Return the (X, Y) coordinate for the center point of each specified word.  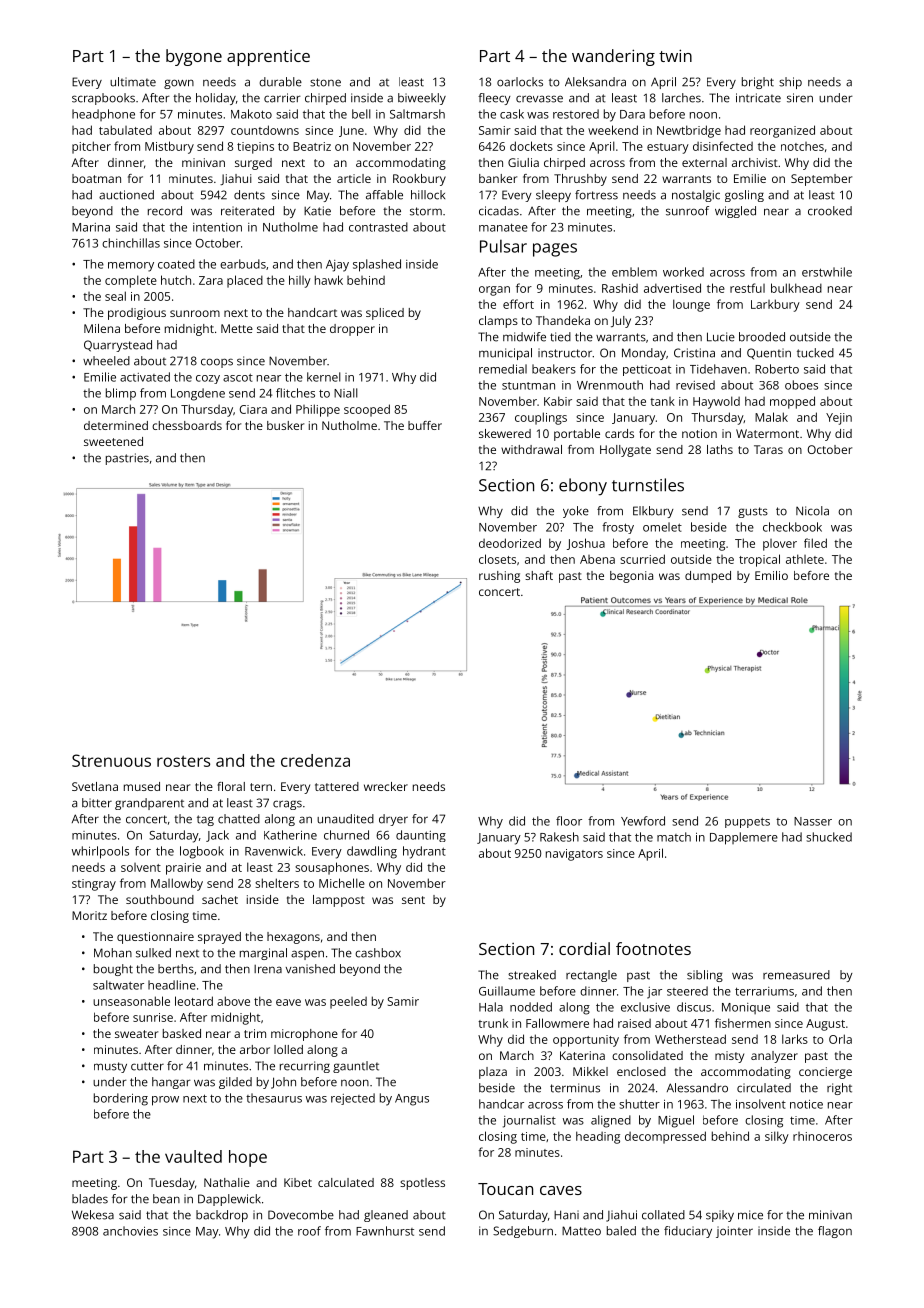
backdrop (222, 1216)
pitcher (91, 147)
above (233, 1001)
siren (800, 98)
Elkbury (653, 512)
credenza (315, 760)
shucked (829, 837)
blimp (121, 394)
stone (325, 82)
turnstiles (648, 485)
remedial (503, 369)
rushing (499, 577)
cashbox (378, 953)
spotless (422, 1184)
